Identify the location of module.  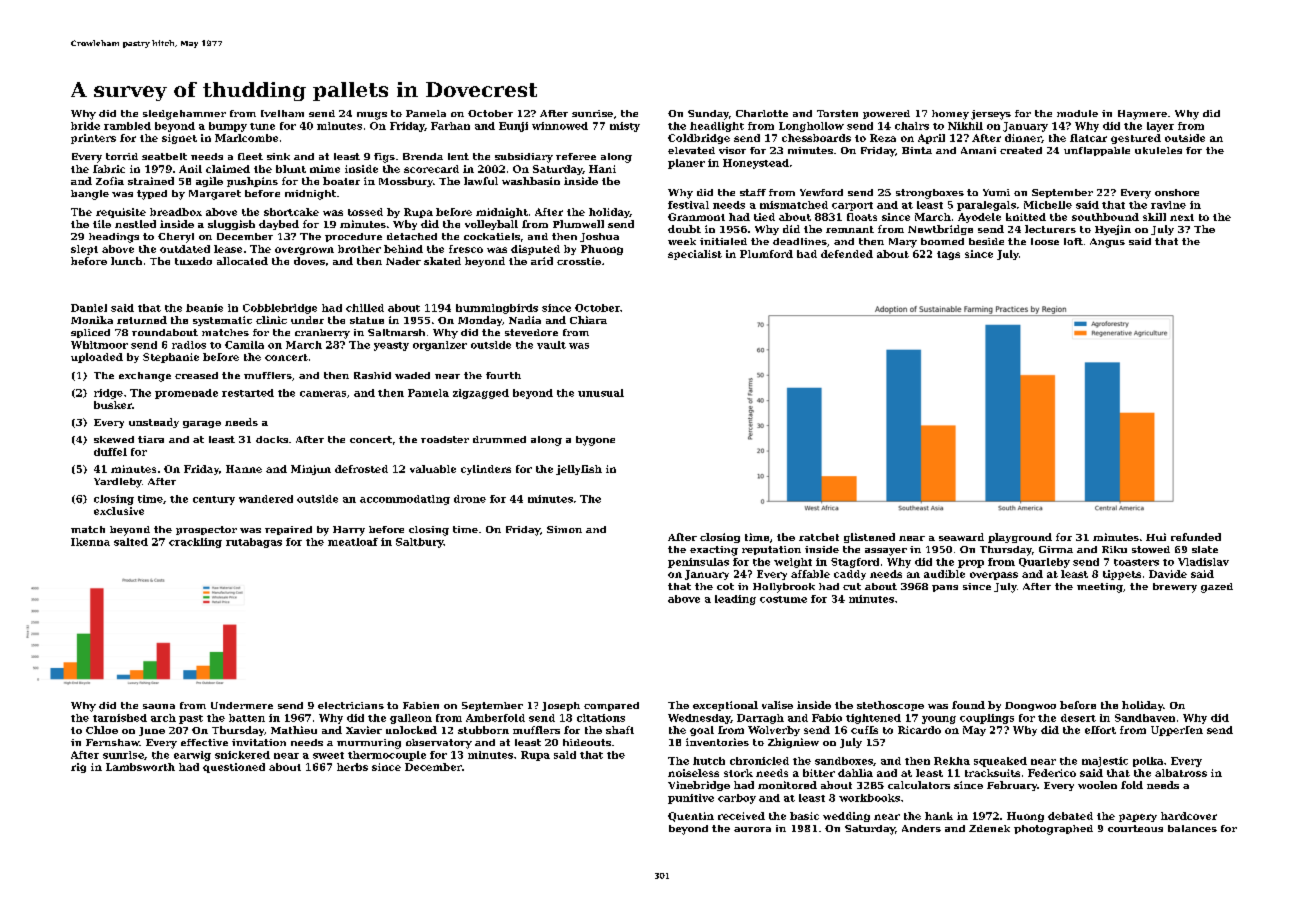
(1077, 113).
